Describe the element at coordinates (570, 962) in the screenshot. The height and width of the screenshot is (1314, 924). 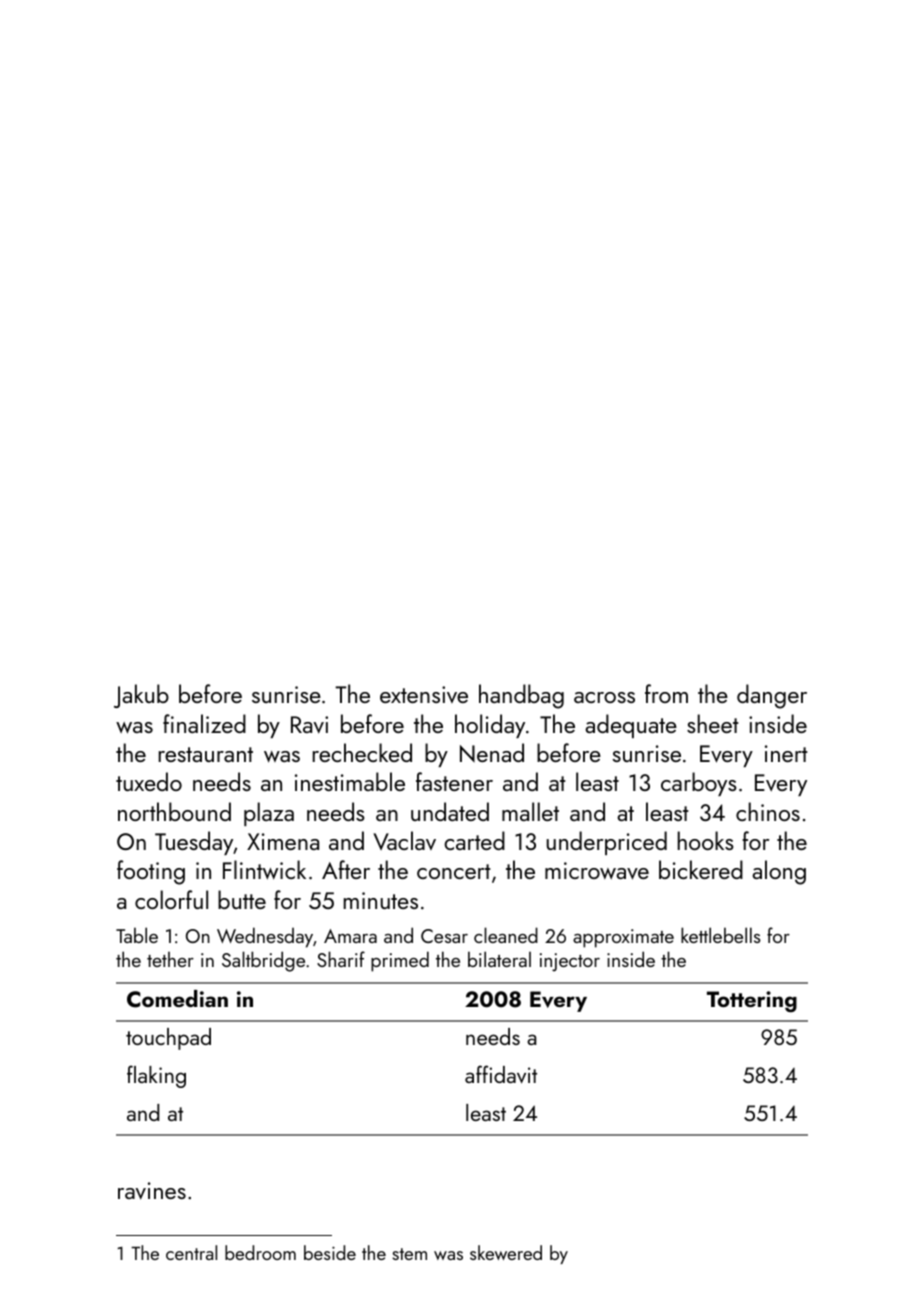
I see `injector` at that location.
